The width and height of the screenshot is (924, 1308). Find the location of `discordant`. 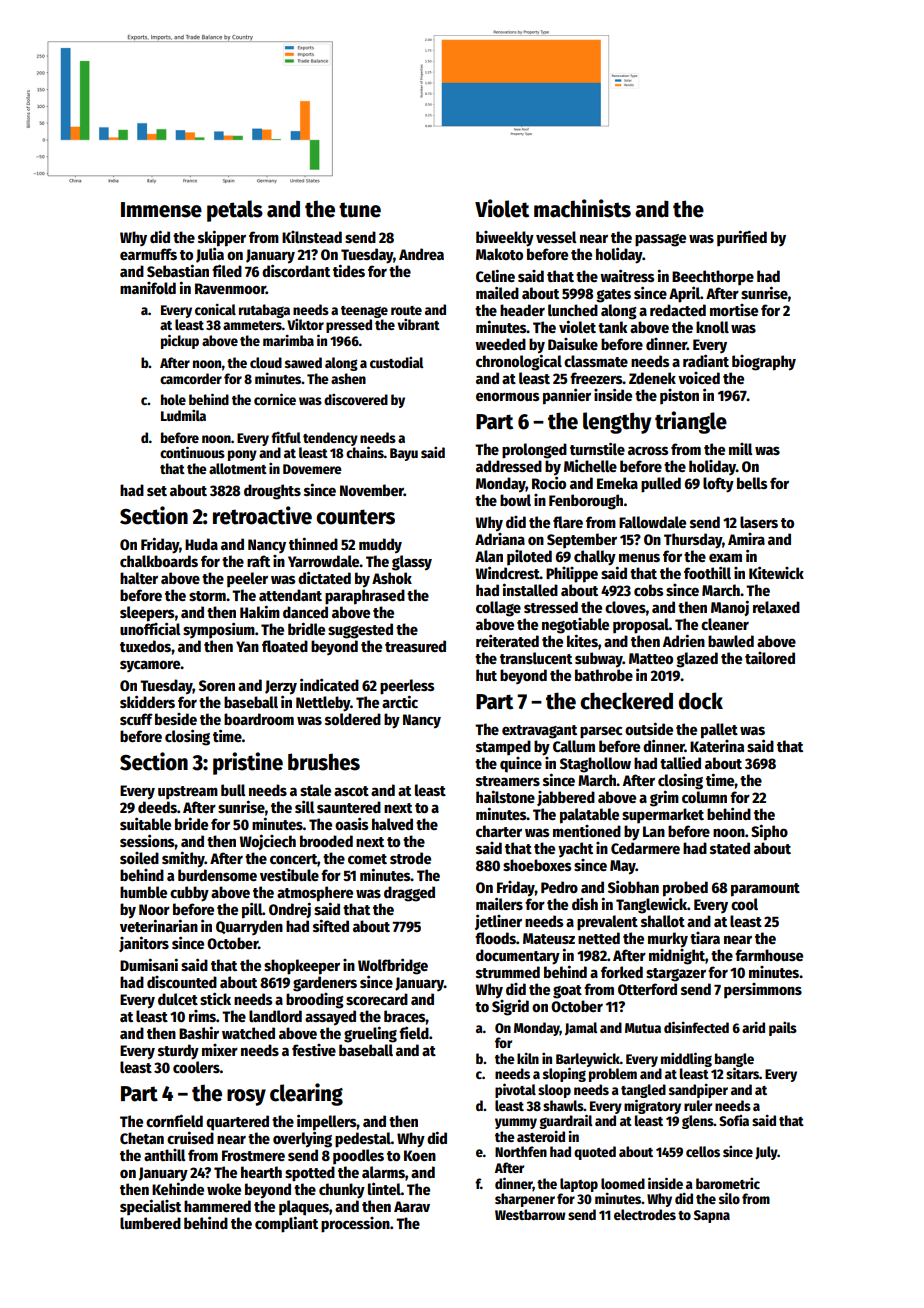

discordant is located at coordinates (296, 270).
